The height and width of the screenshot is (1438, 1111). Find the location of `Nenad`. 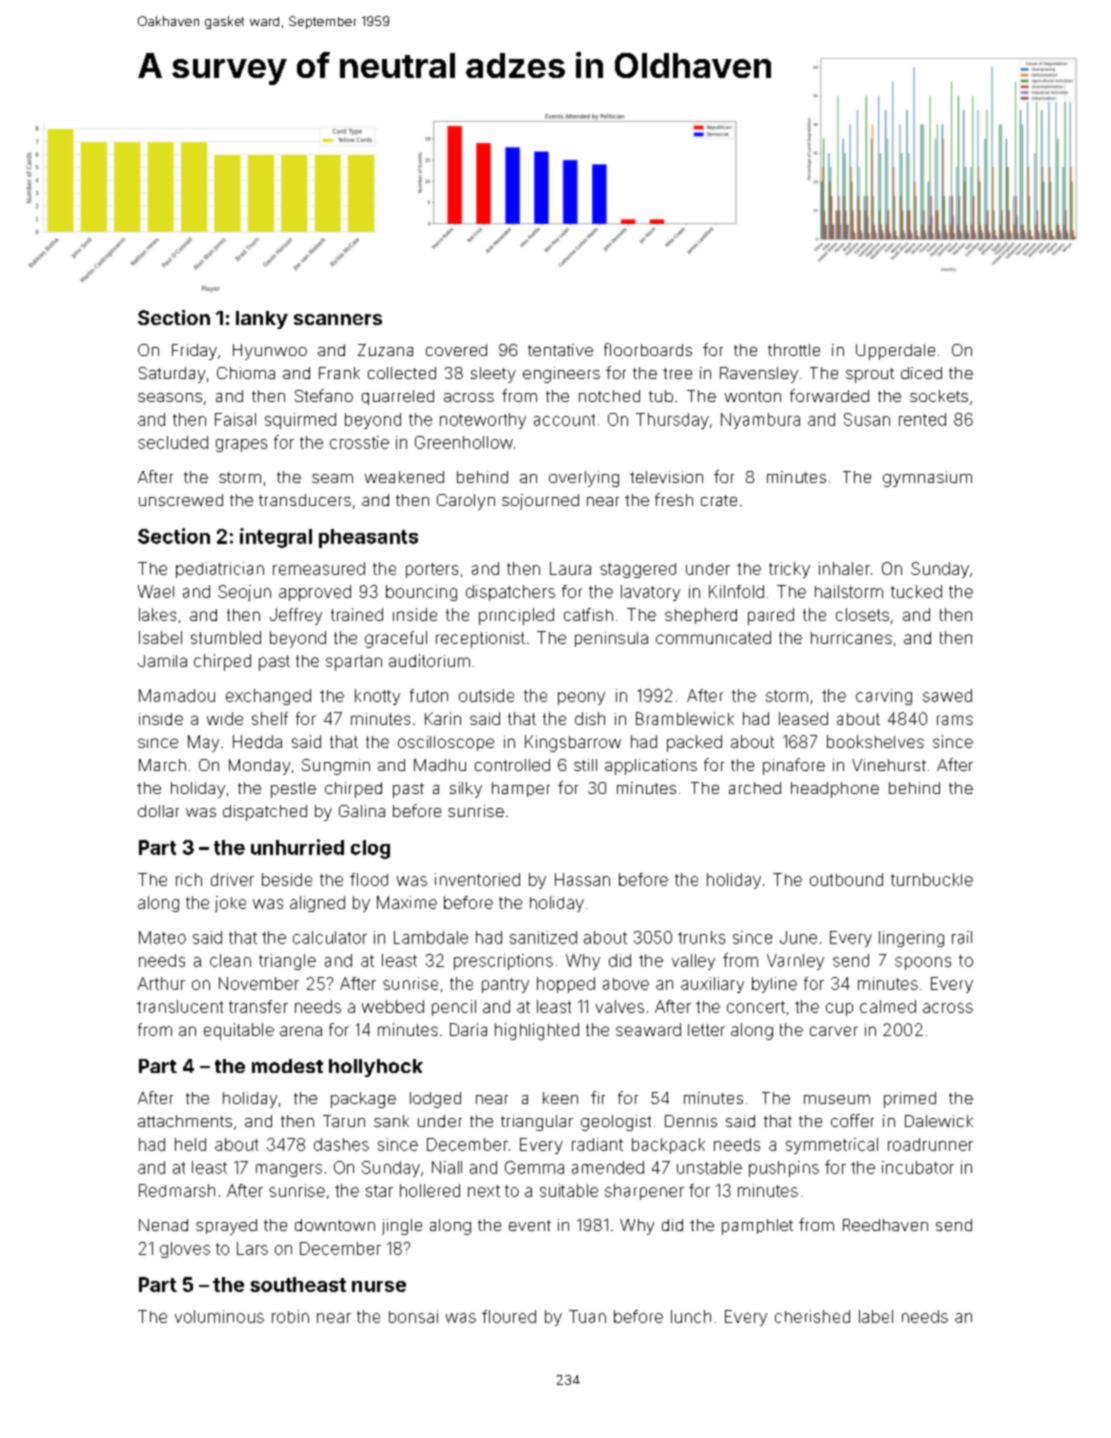

Nenad is located at coordinates (163, 1225).
